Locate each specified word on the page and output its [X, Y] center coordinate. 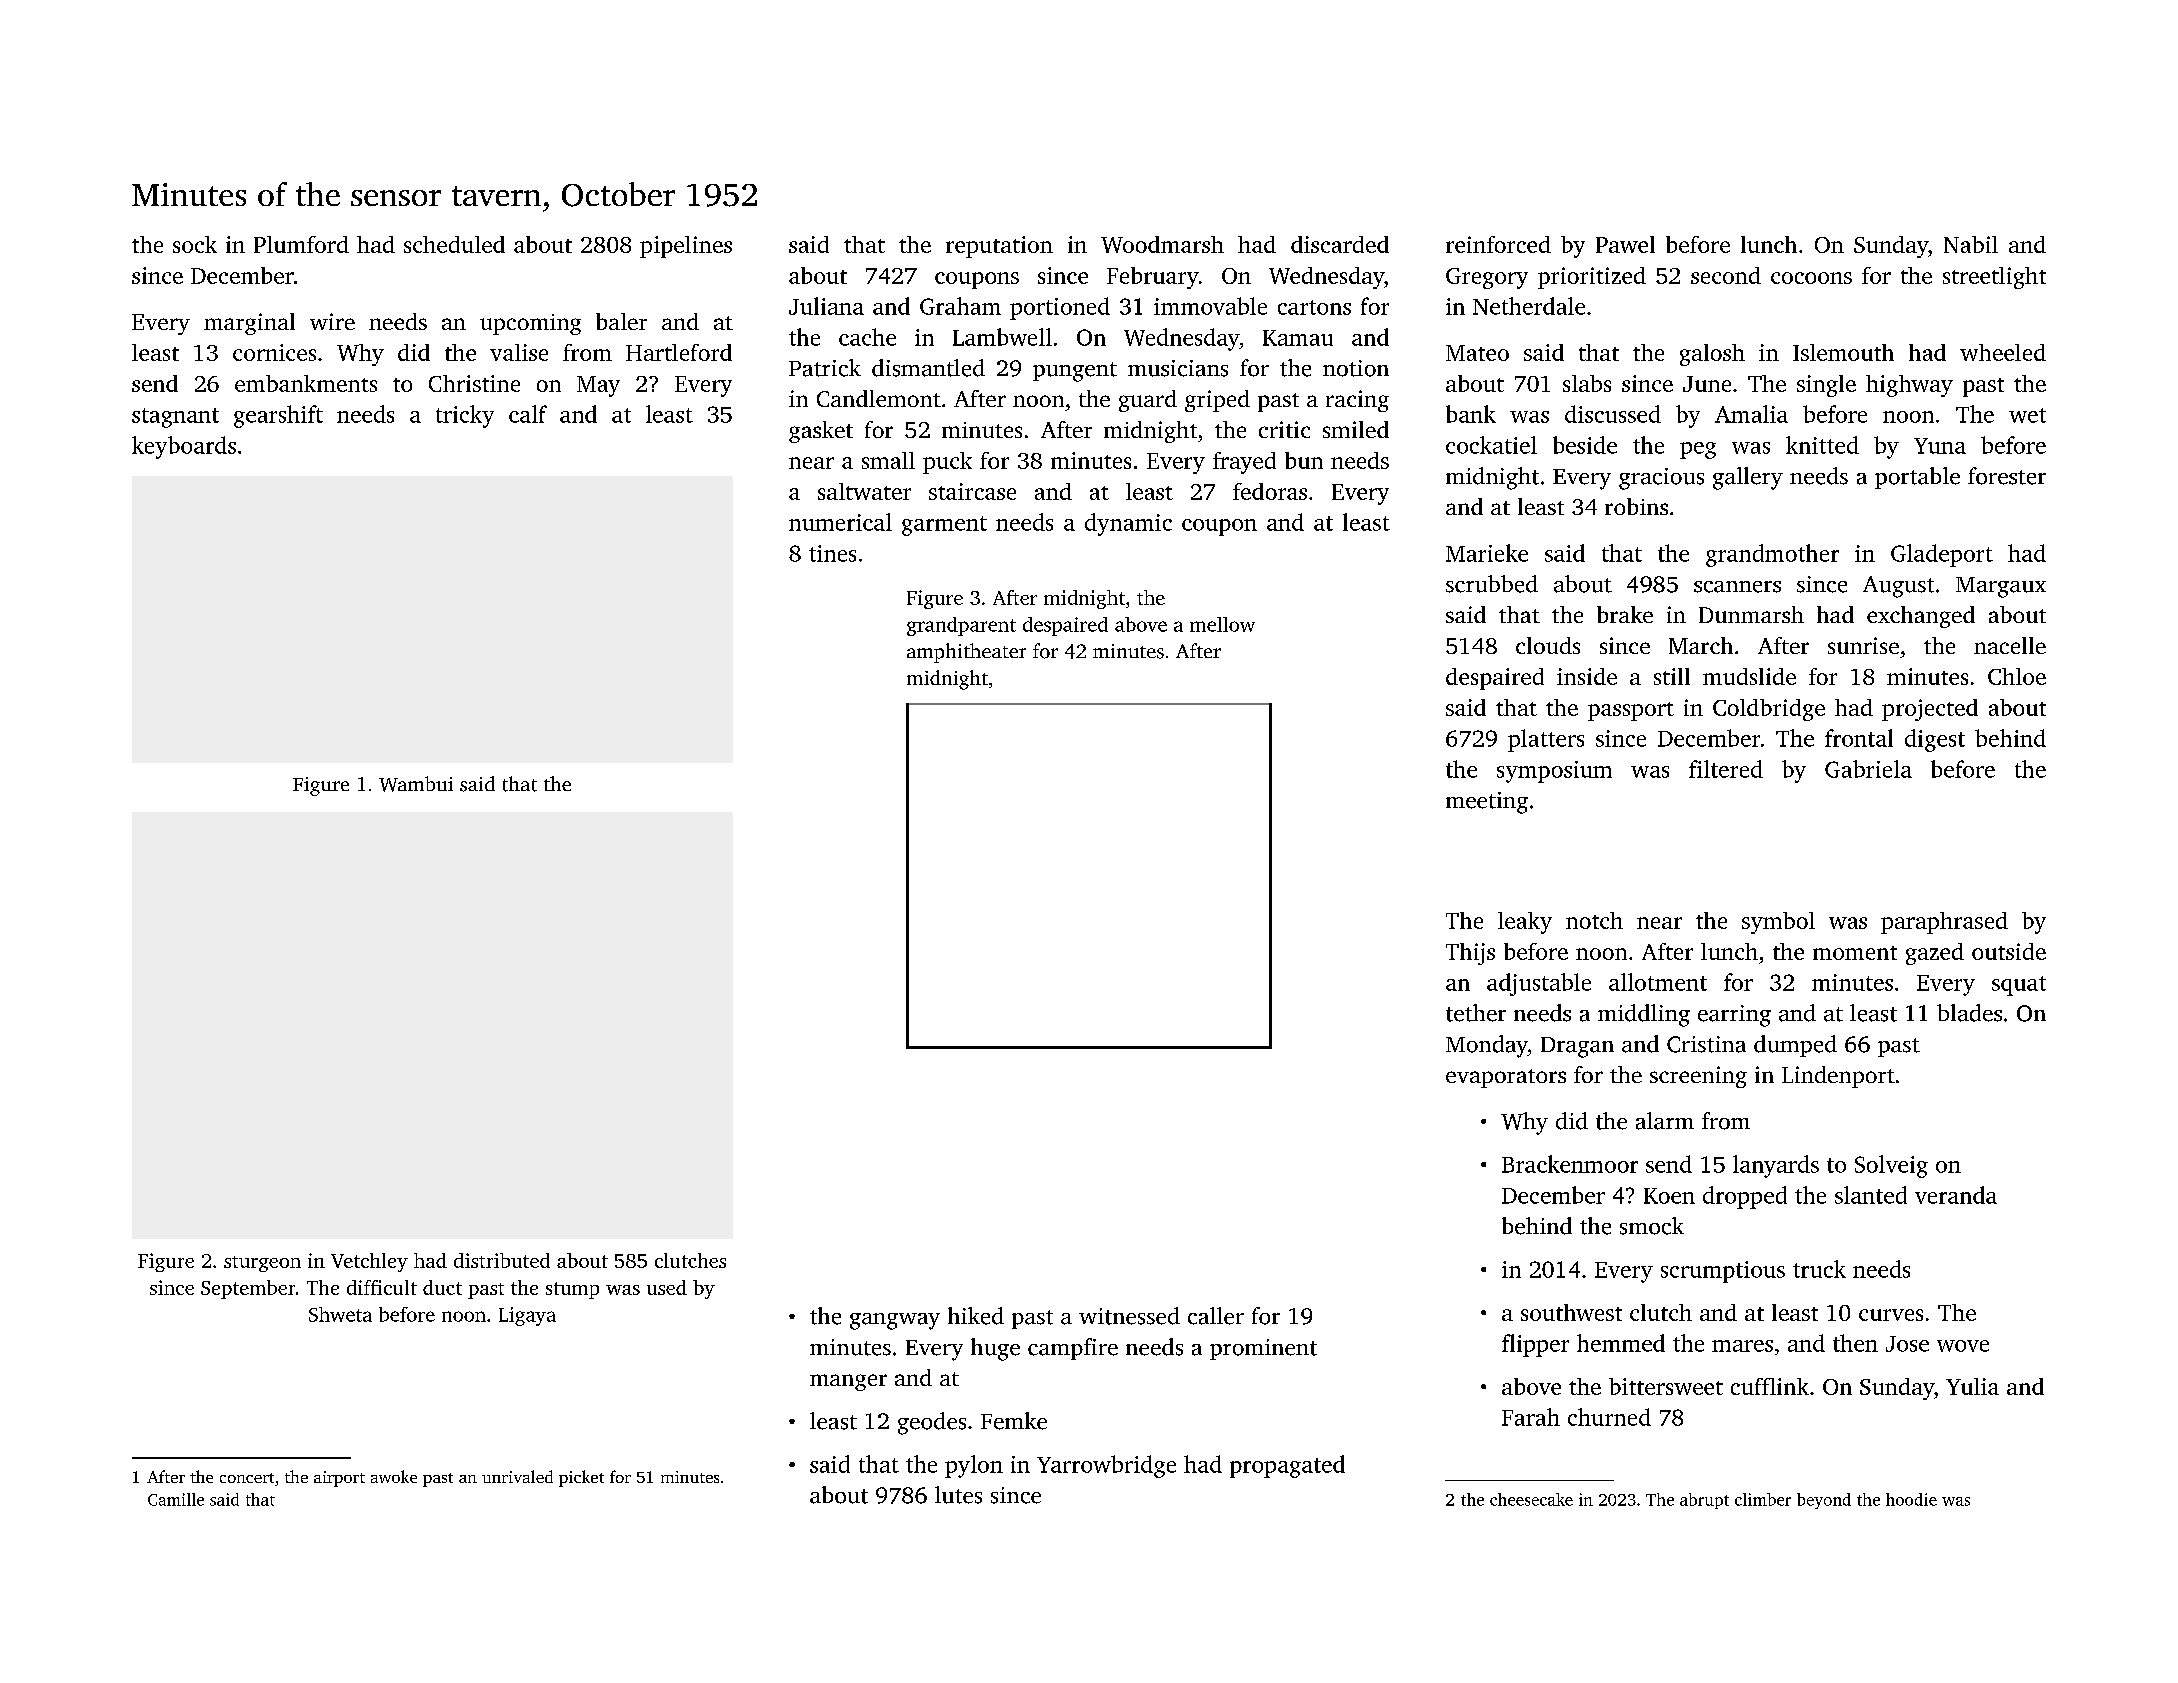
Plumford [301, 244]
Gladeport [1942, 555]
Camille [176, 1499]
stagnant [175, 418]
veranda [1956, 1195]
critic [1284, 429]
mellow [1222, 624]
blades [1969, 1013]
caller [1216, 1316]
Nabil [1971, 244]
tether [1476, 1013]
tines [832, 553]
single [1826, 386]
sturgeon [262, 1264]
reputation [999, 247]
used [667, 1287]
